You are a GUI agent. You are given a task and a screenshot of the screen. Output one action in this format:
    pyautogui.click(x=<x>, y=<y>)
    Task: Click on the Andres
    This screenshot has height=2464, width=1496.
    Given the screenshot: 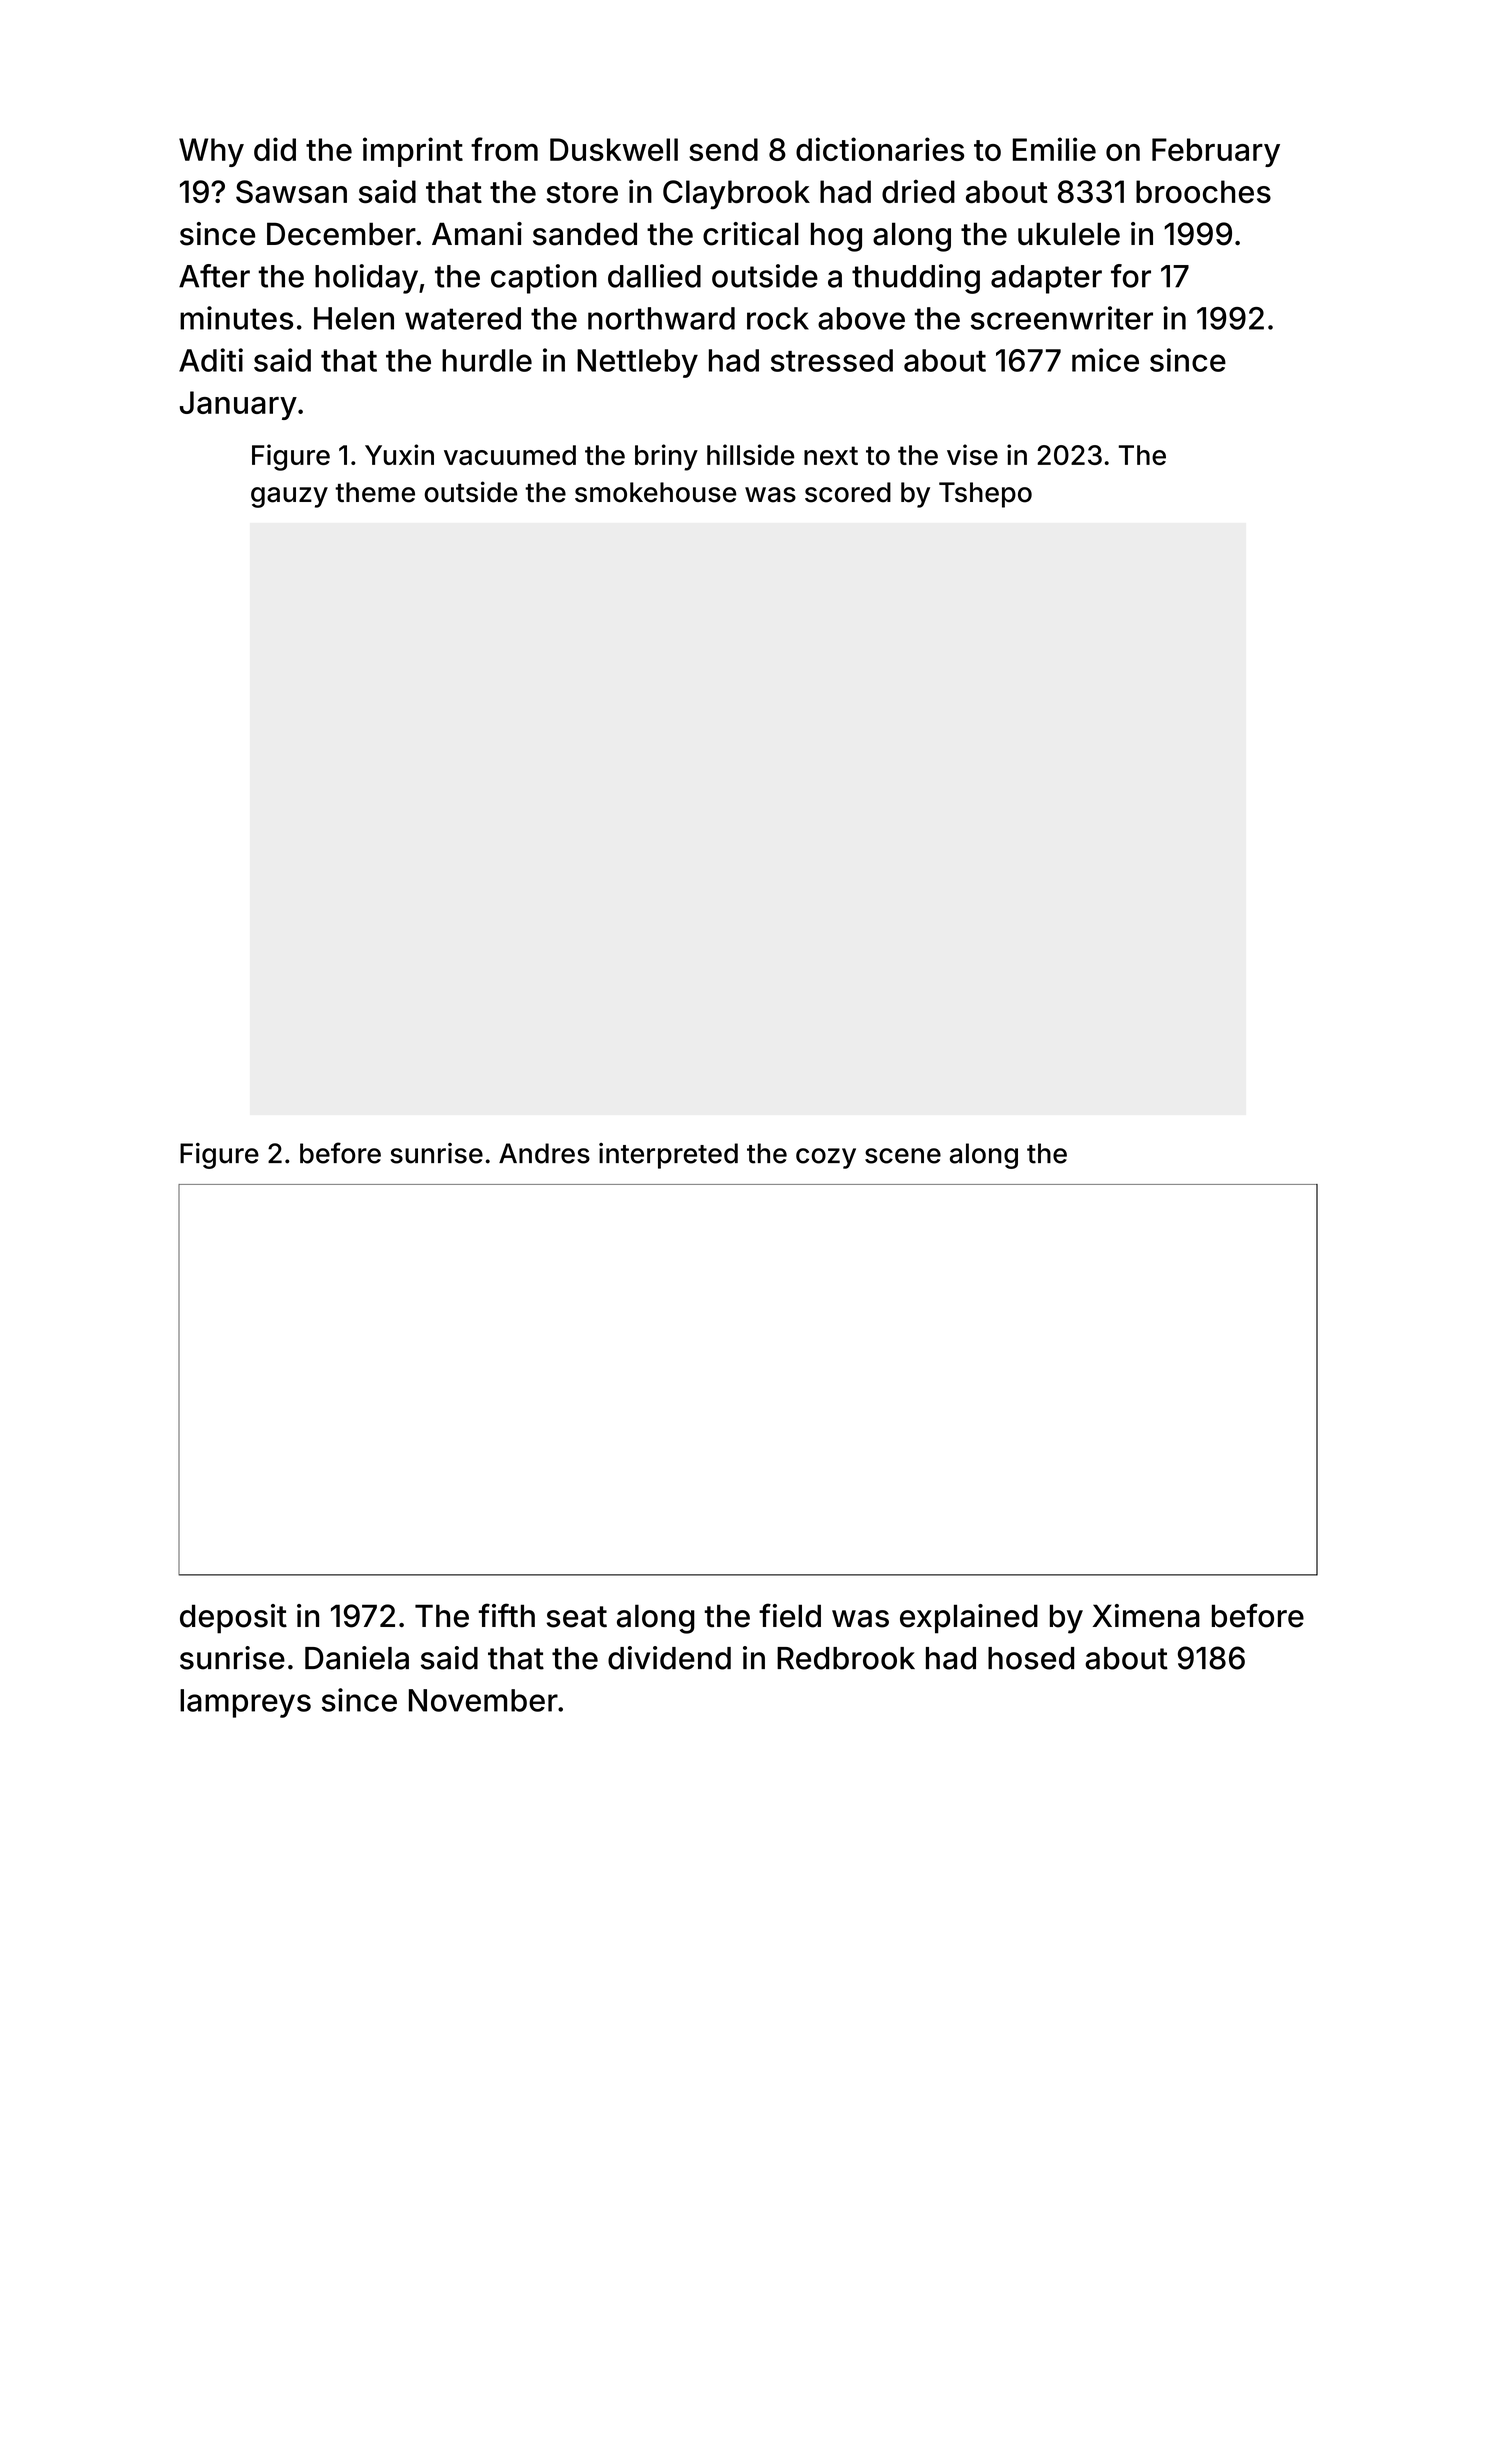 What is the action you would take?
    pyautogui.click(x=544, y=1153)
